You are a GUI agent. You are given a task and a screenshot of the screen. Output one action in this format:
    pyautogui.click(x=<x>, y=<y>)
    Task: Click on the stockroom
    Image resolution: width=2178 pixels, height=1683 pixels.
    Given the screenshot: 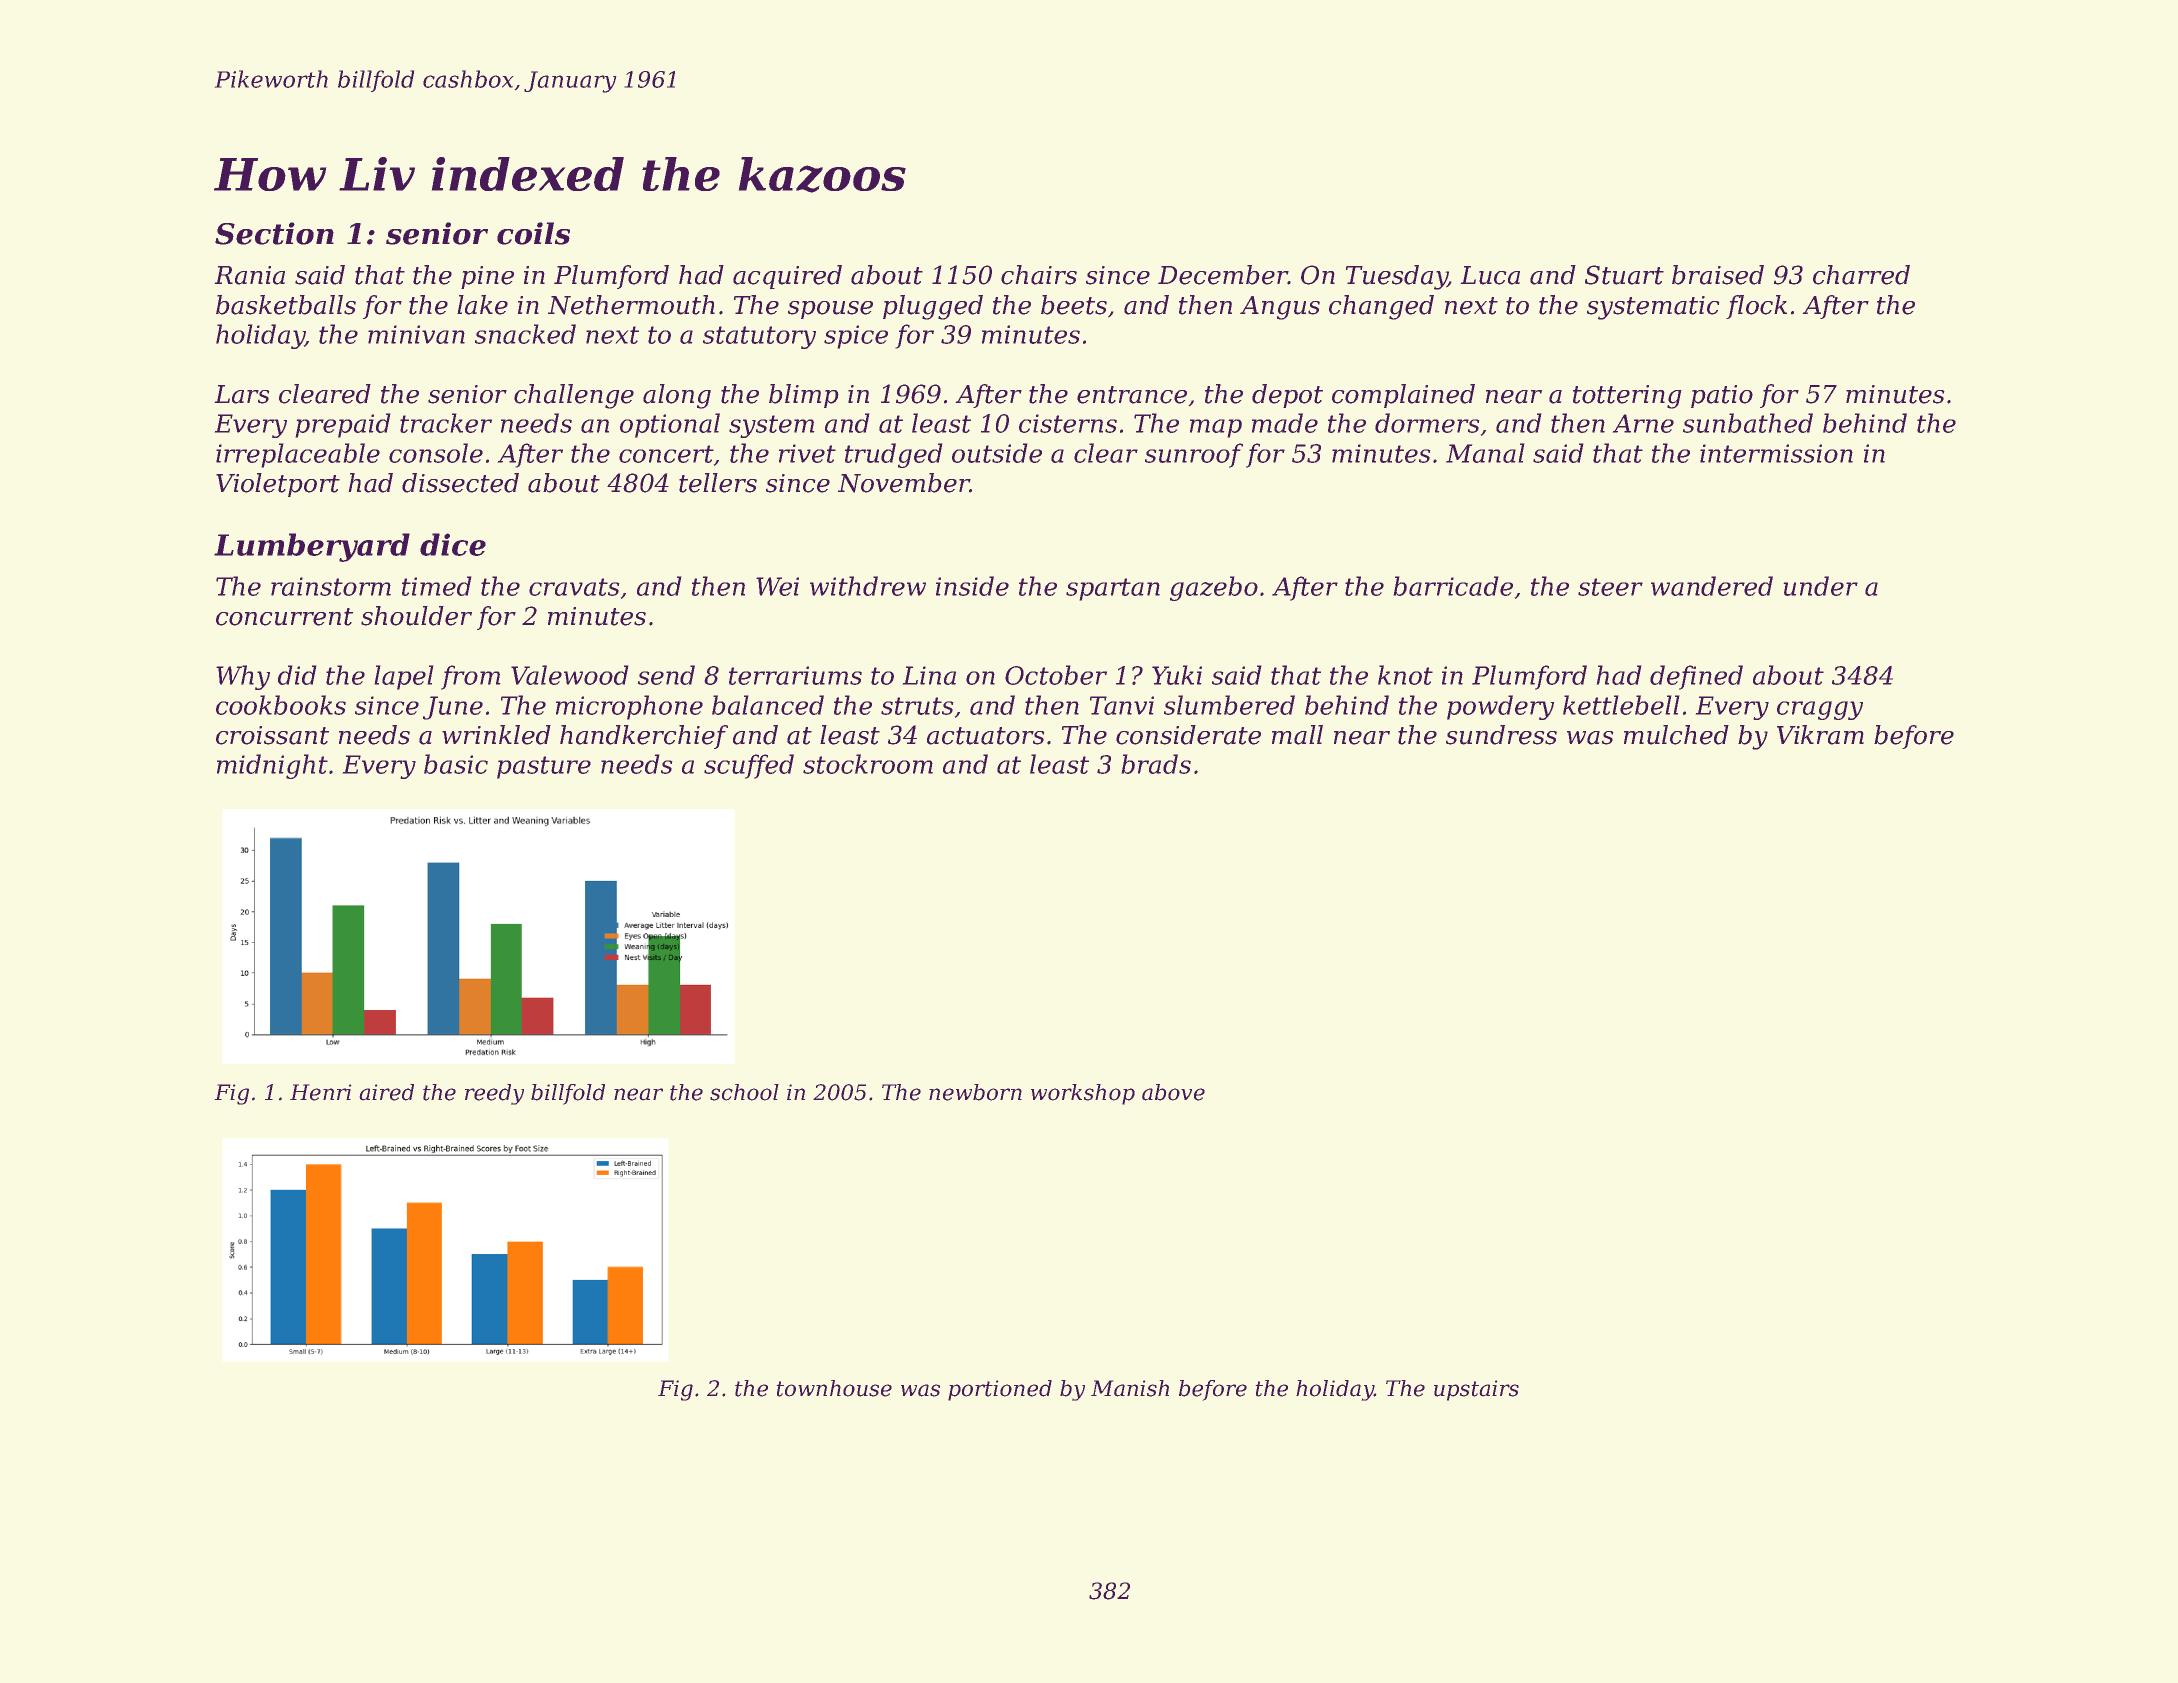 What is the action you would take?
    pyautogui.click(x=868, y=764)
